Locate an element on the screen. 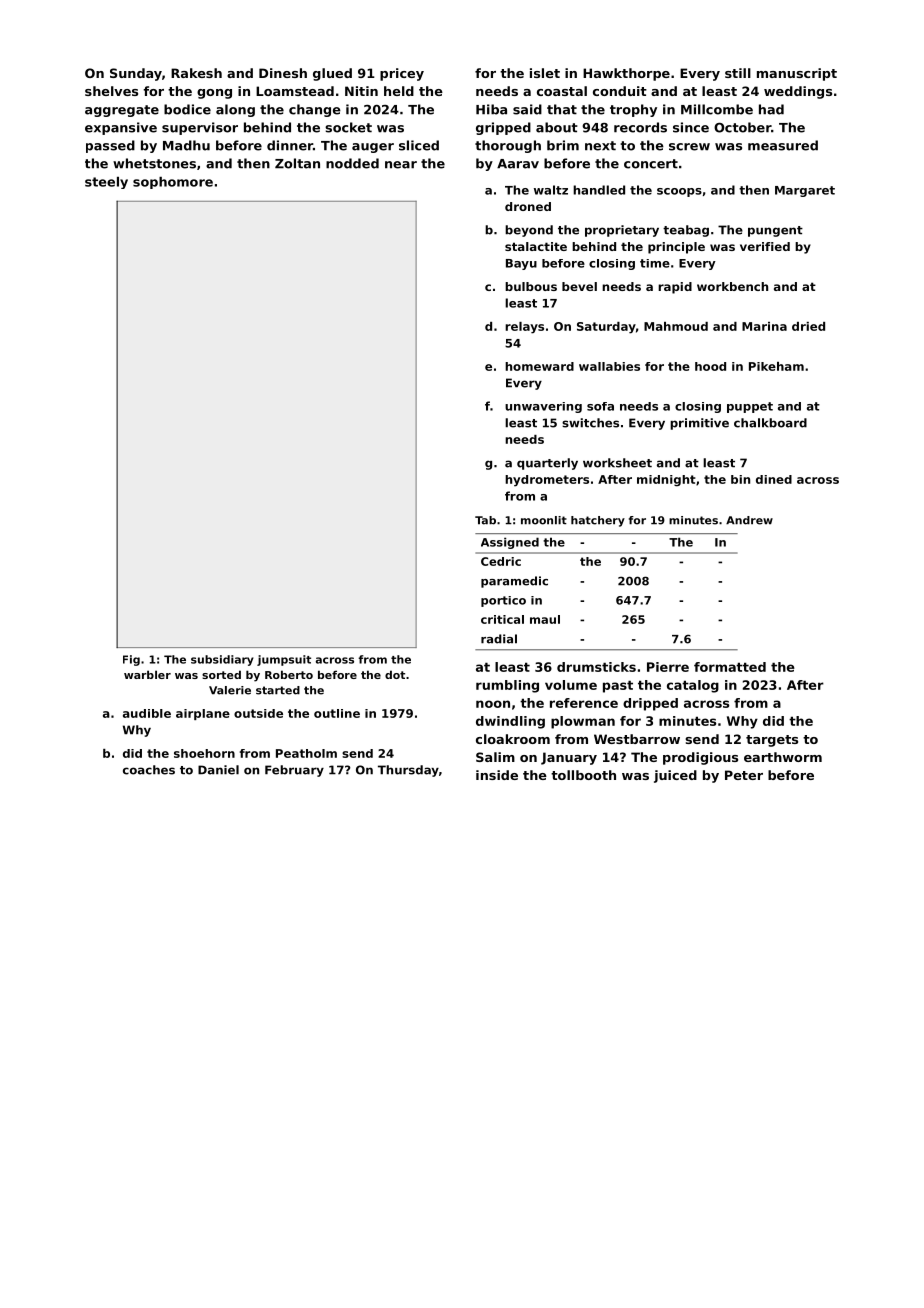 Image resolution: width=924 pixels, height=1308 pixels. radial is located at coordinates (499, 639).
